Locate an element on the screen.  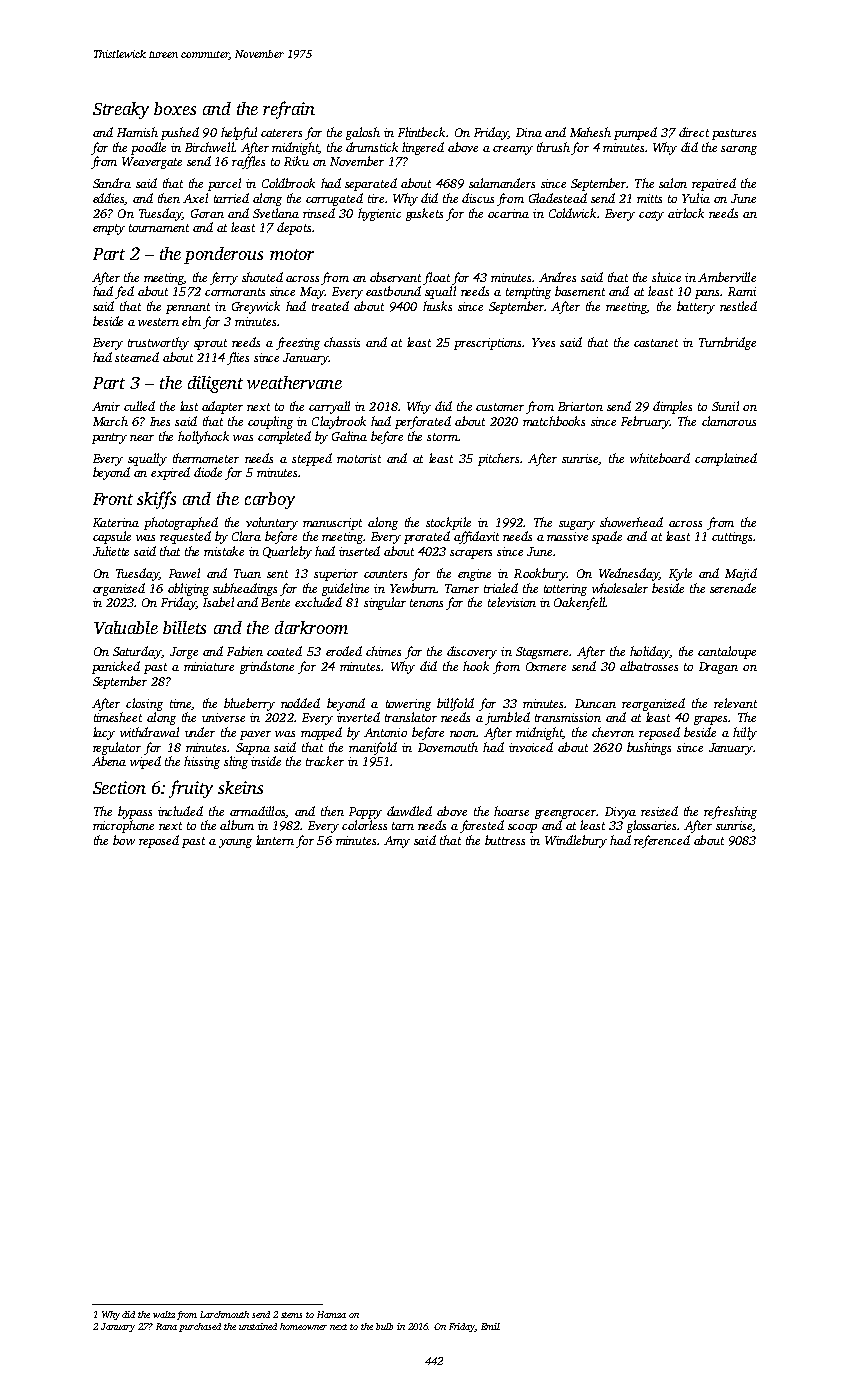
transmission is located at coordinates (568, 717).
